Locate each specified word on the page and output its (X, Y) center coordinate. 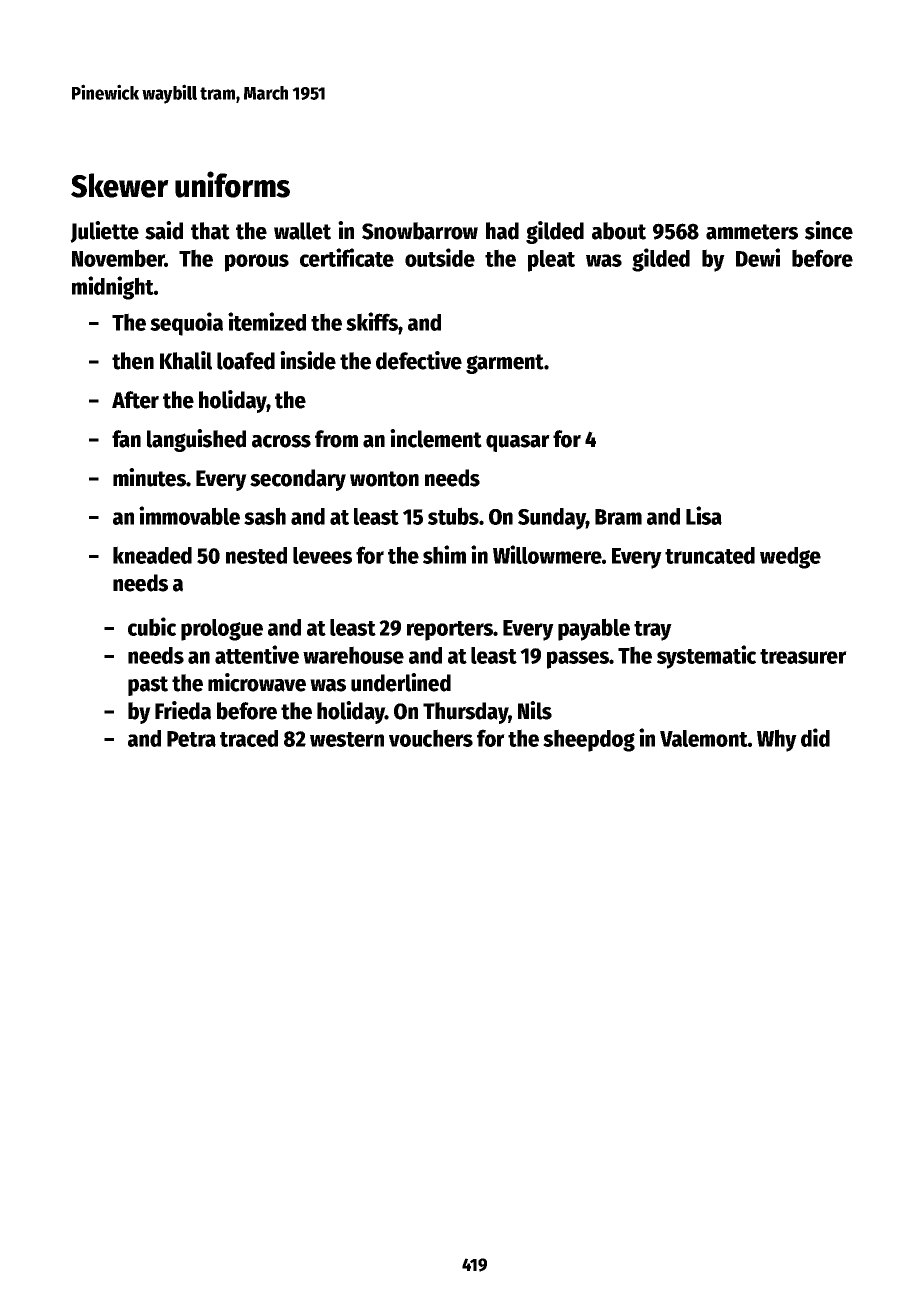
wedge (790, 558)
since (829, 230)
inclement (436, 438)
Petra (191, 739)
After (135, 400)
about (619, 231)
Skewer (120, 185)
